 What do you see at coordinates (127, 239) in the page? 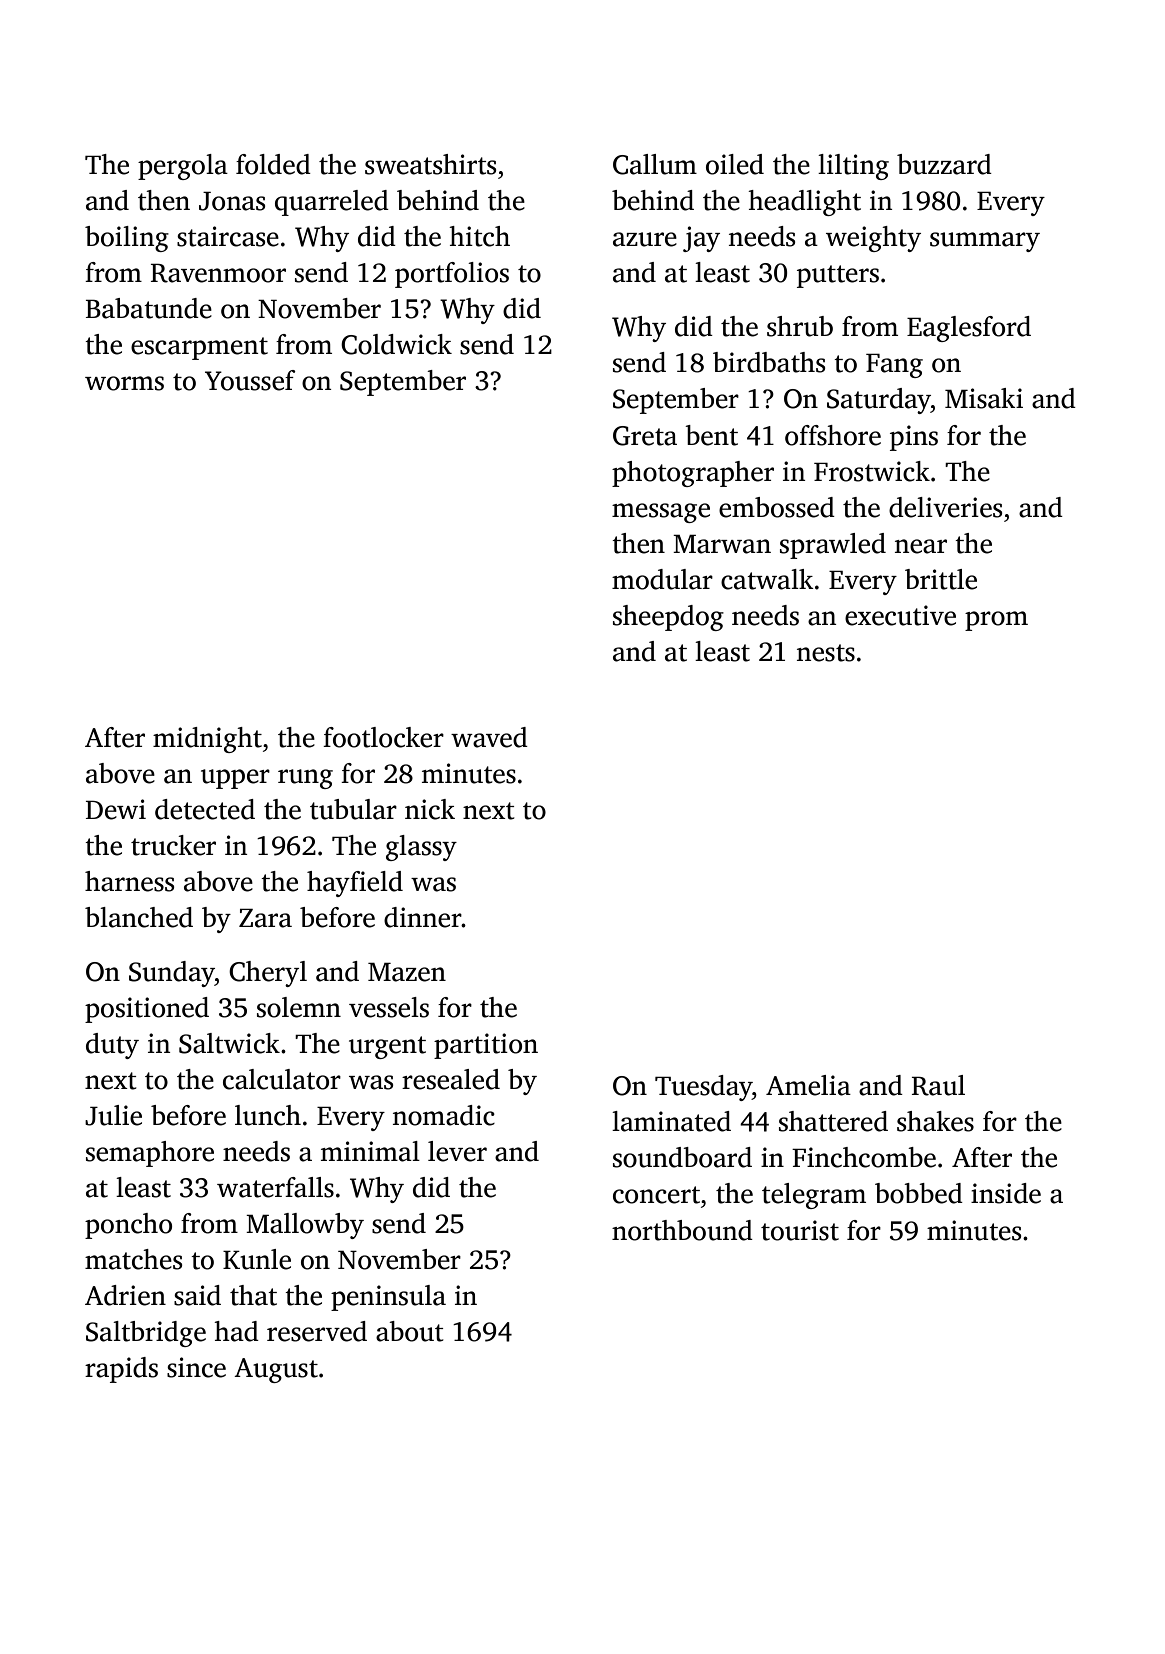
I see `boiling` at bounding box center [127, 239].
